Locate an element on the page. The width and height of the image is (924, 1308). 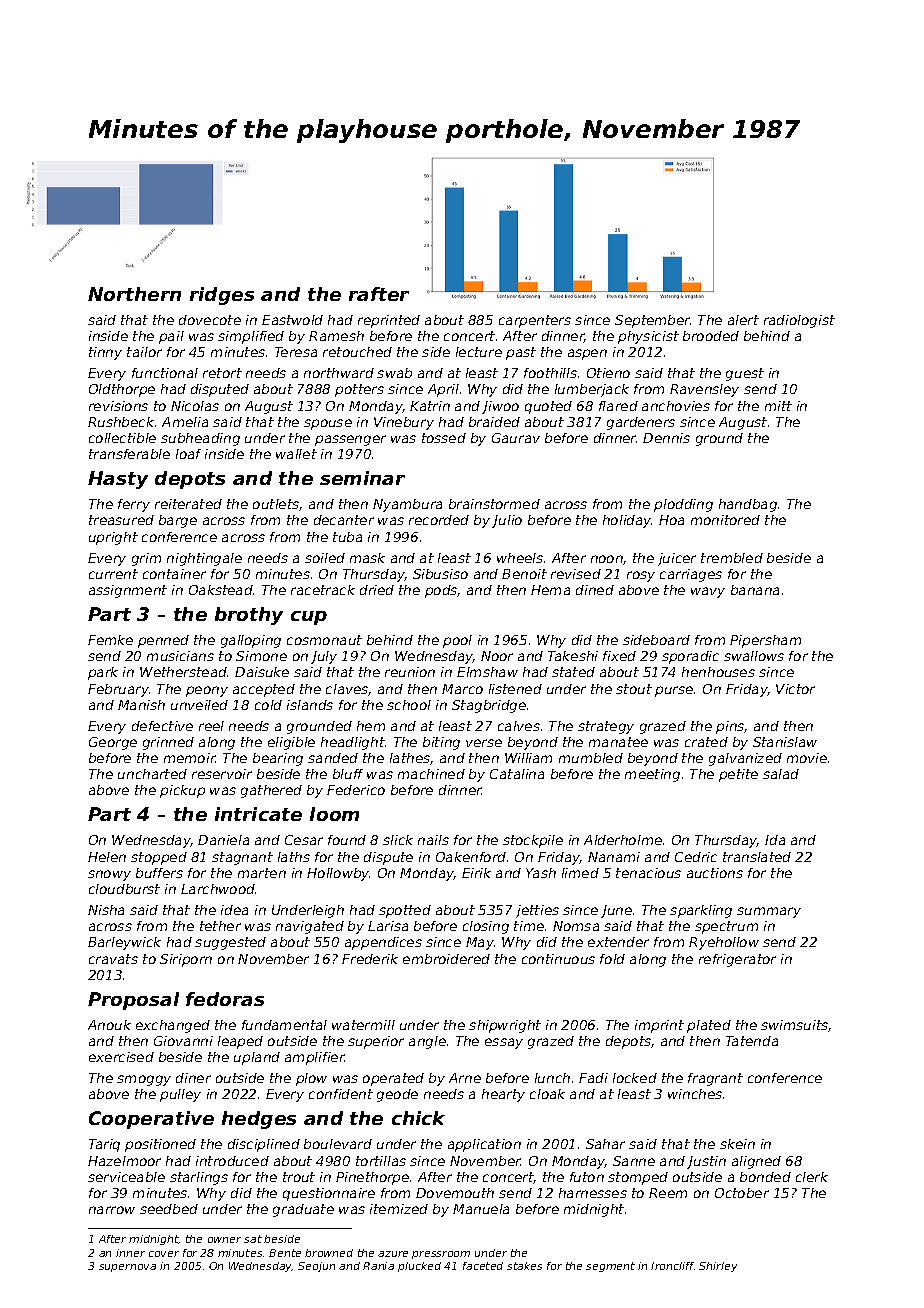
Dennis is located at coordinates (666, 438).
